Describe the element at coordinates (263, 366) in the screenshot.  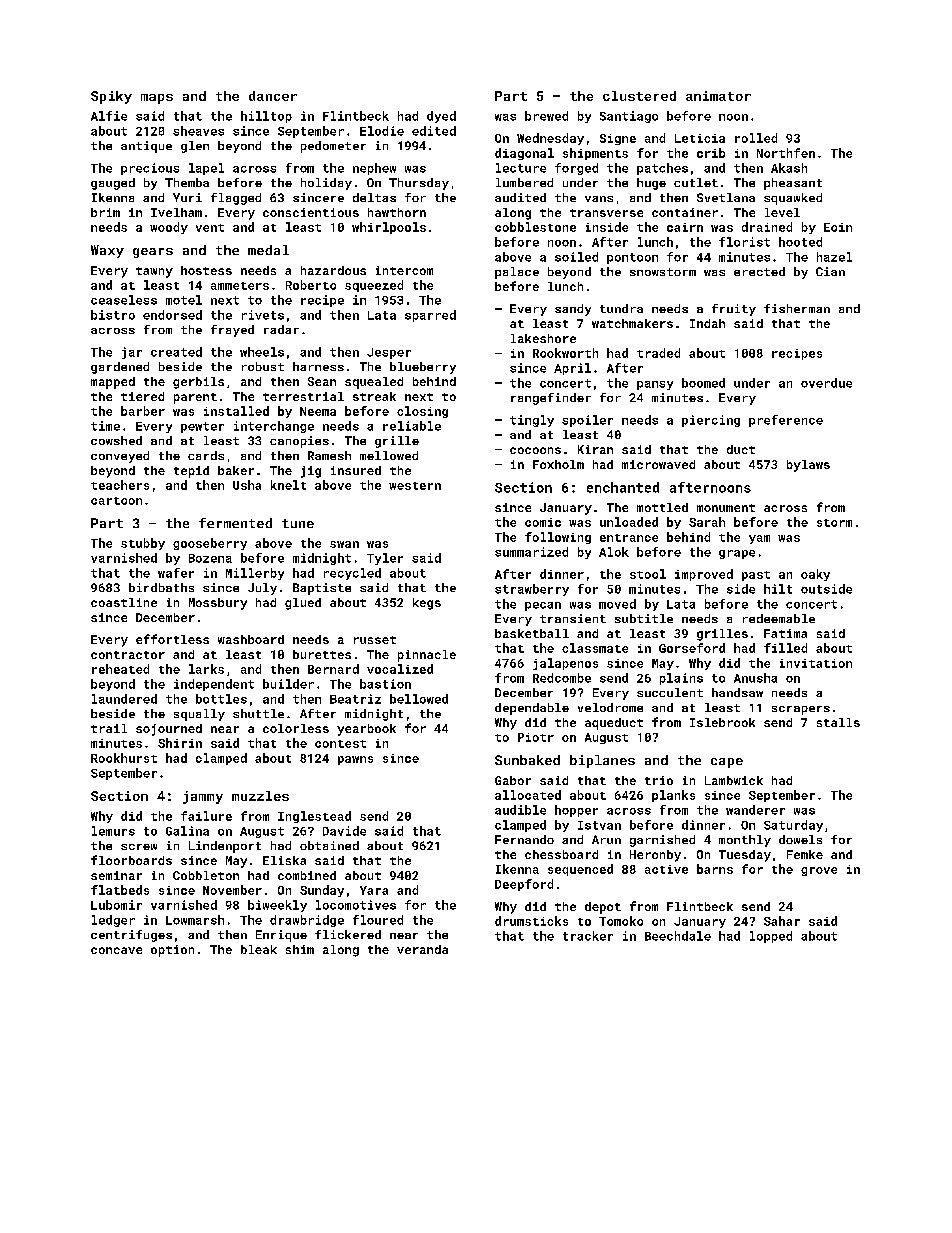
I see `robust` at that location.
